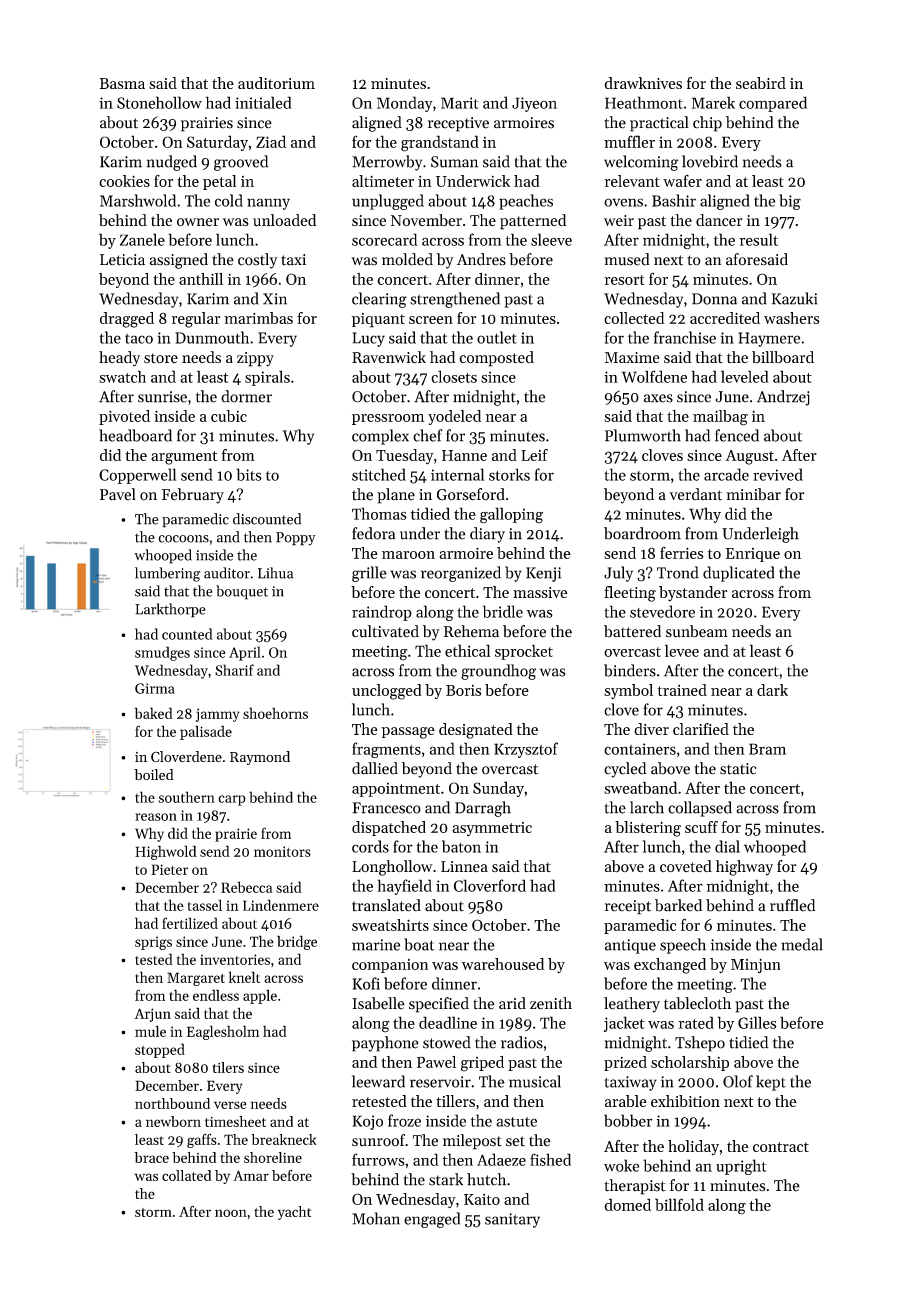 This image has height=1308, width=924. What do you see at coordinates (457, 474) in the image?
I see `internal` at bounding box center [457, 474].
